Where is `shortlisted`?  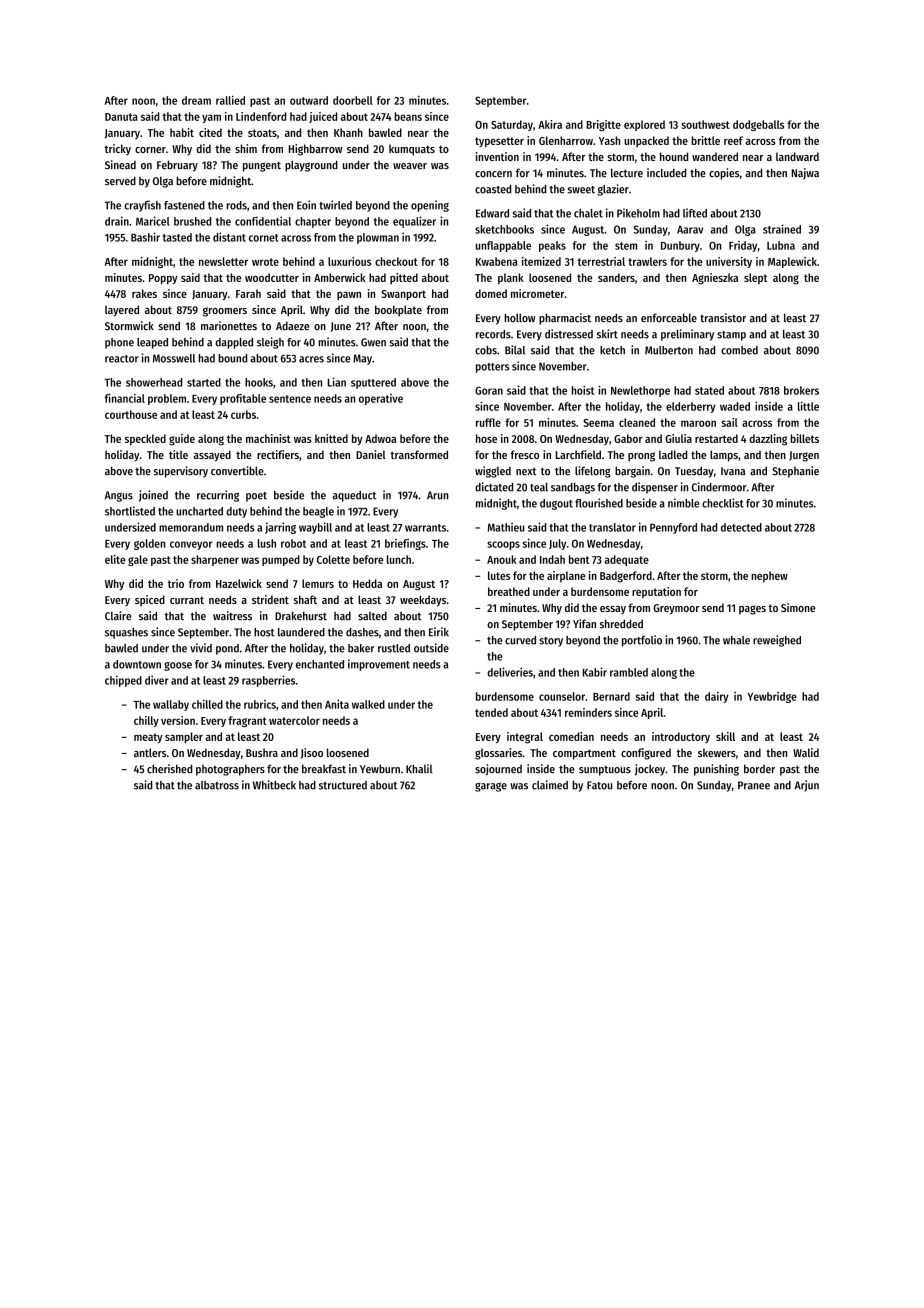 shortlisted is located at coordinates (130, 511).
